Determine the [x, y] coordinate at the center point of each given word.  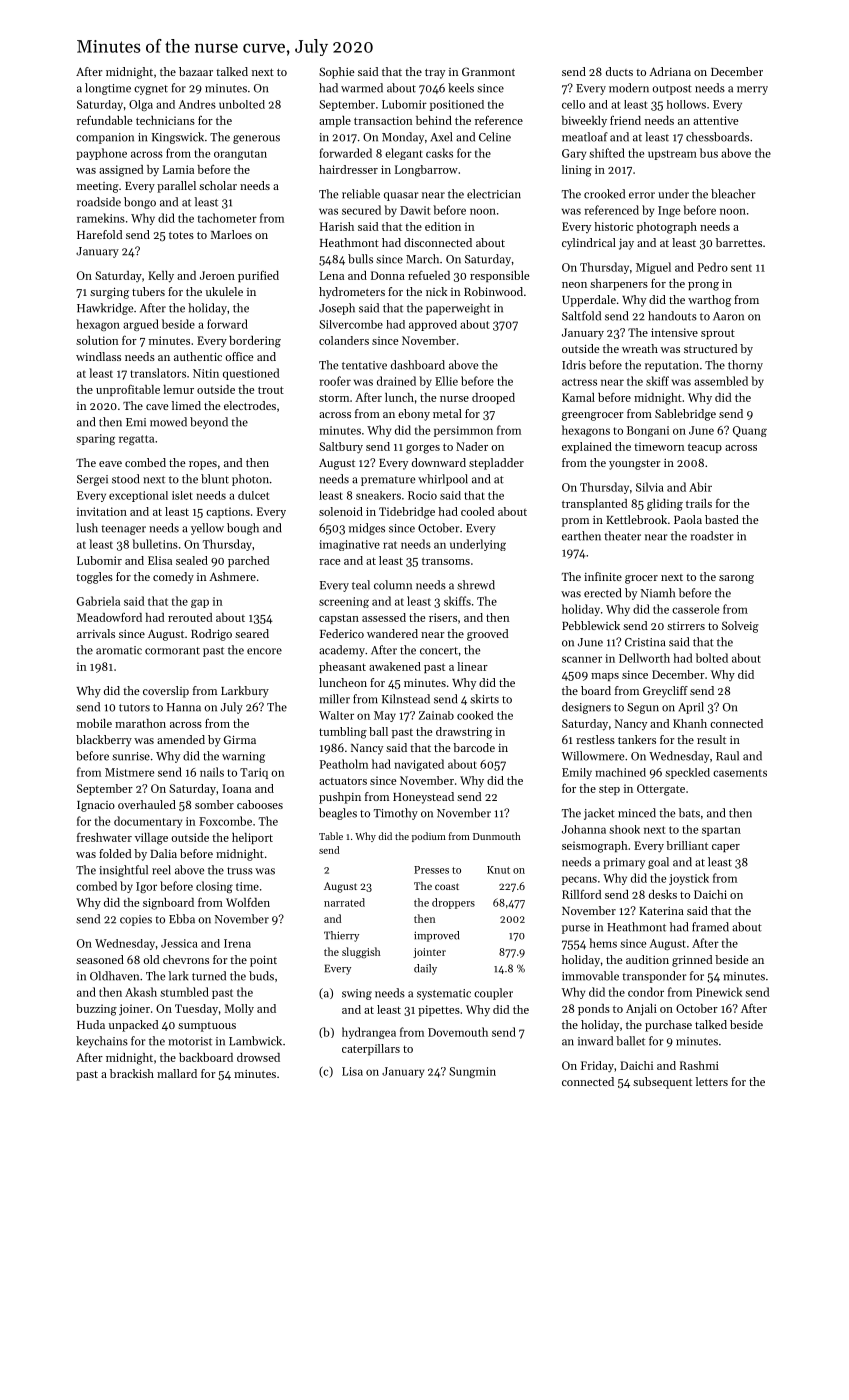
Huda [91, 1024]
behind [434, 120]
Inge [669, 211]
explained [587, 447]
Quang [750, 431]
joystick [689, 879]
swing [357, 994]
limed [186, 405]
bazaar [196, 71]
